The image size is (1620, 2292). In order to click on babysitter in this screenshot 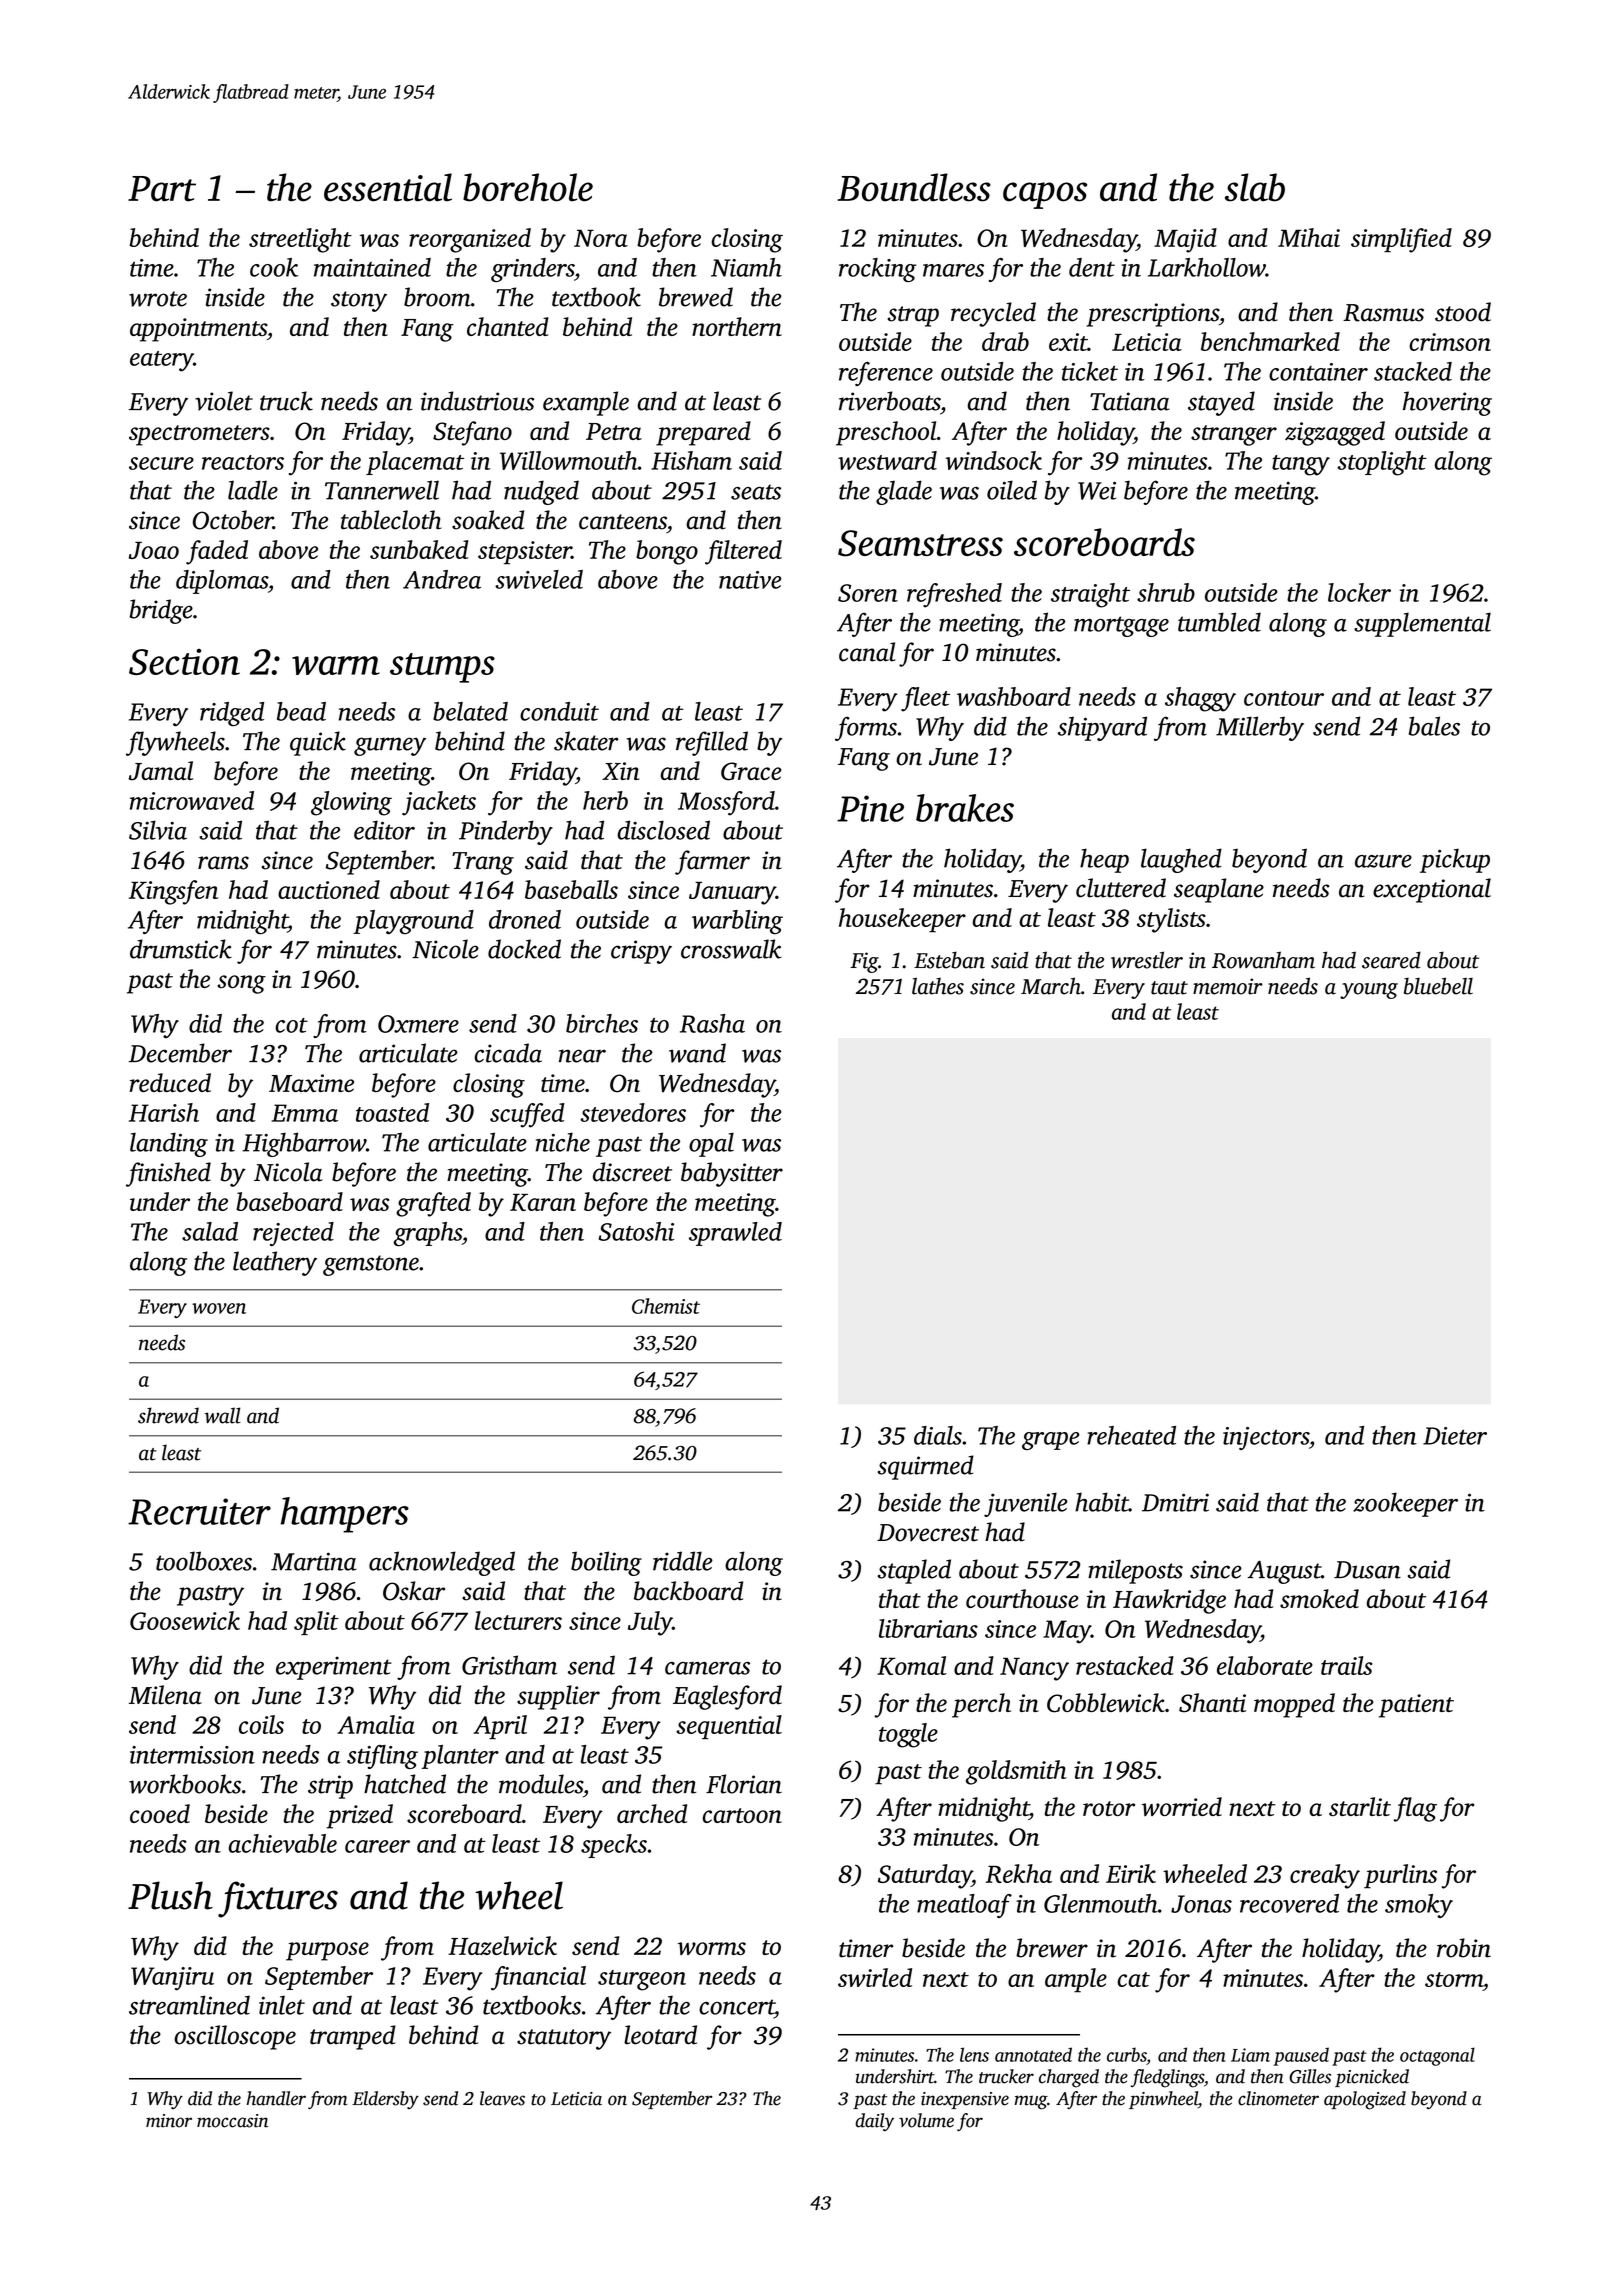, I will do `click(732, 1174)`.
